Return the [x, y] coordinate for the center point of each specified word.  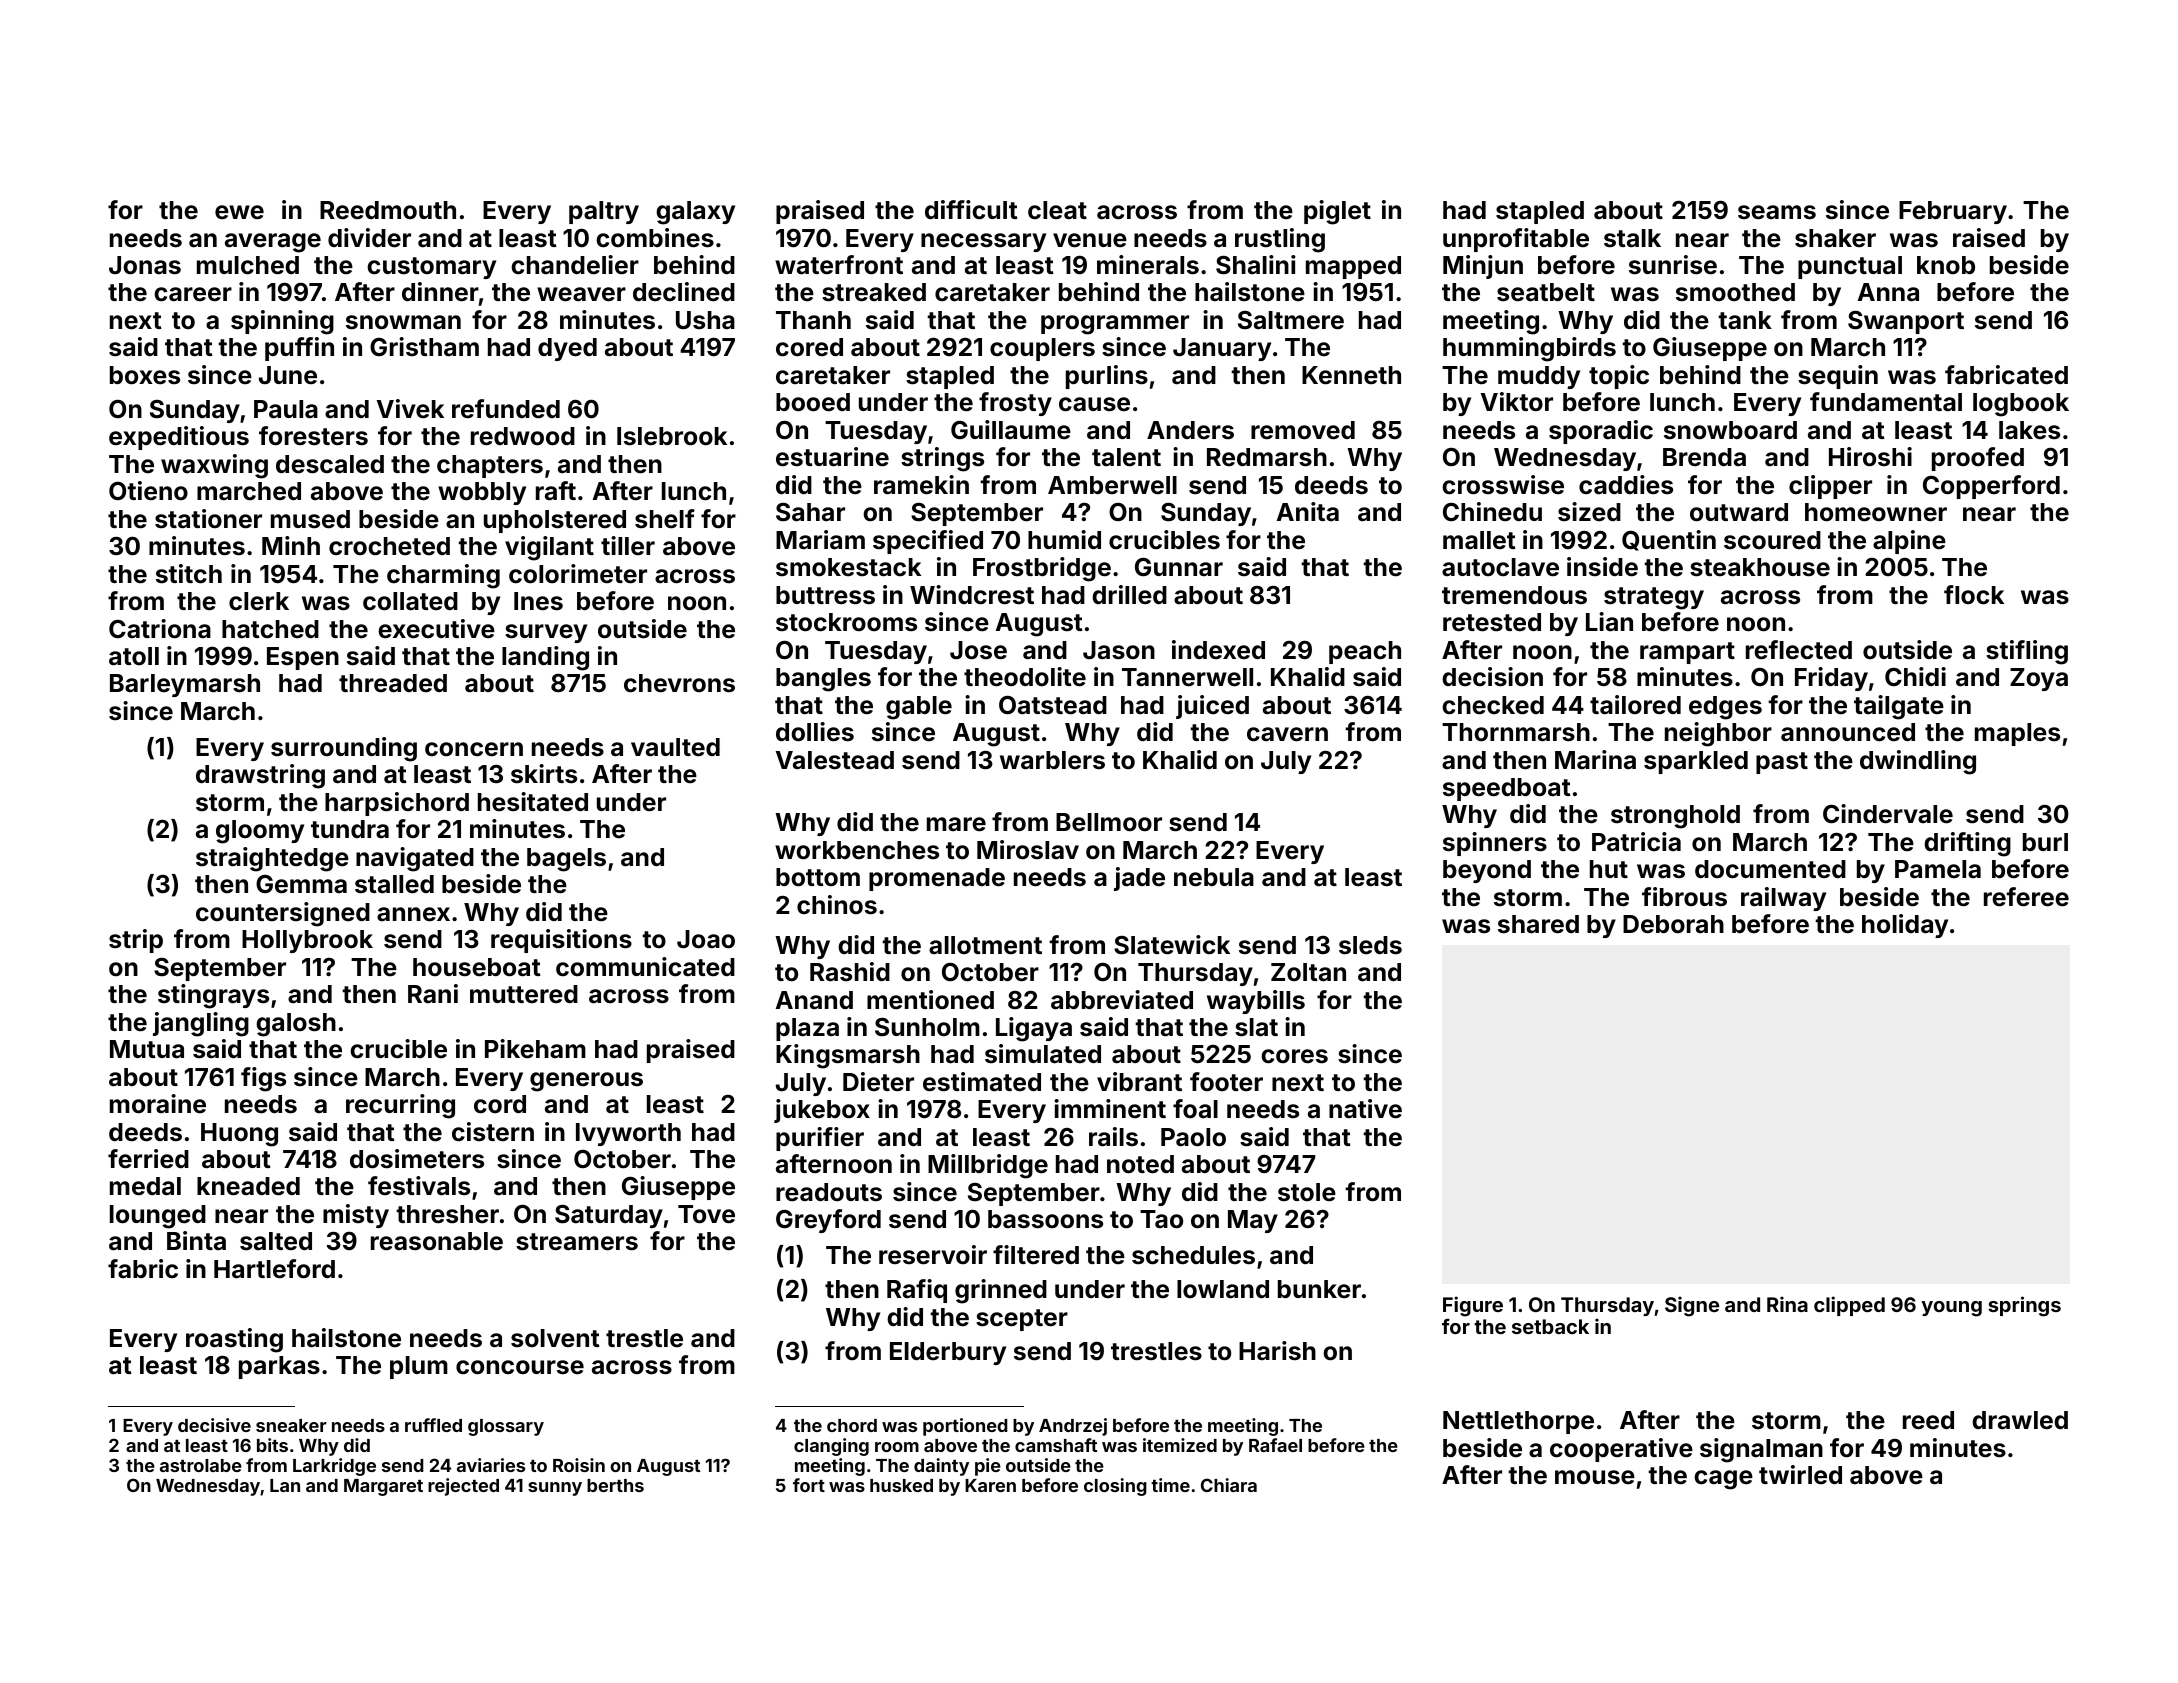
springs [2024, 1306]
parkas [279, 1367]
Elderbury [948, 1353]
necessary [983, 242]
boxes [145, 375]
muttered [524, 994]
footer [1226, 1082]
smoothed [1735, 292]
